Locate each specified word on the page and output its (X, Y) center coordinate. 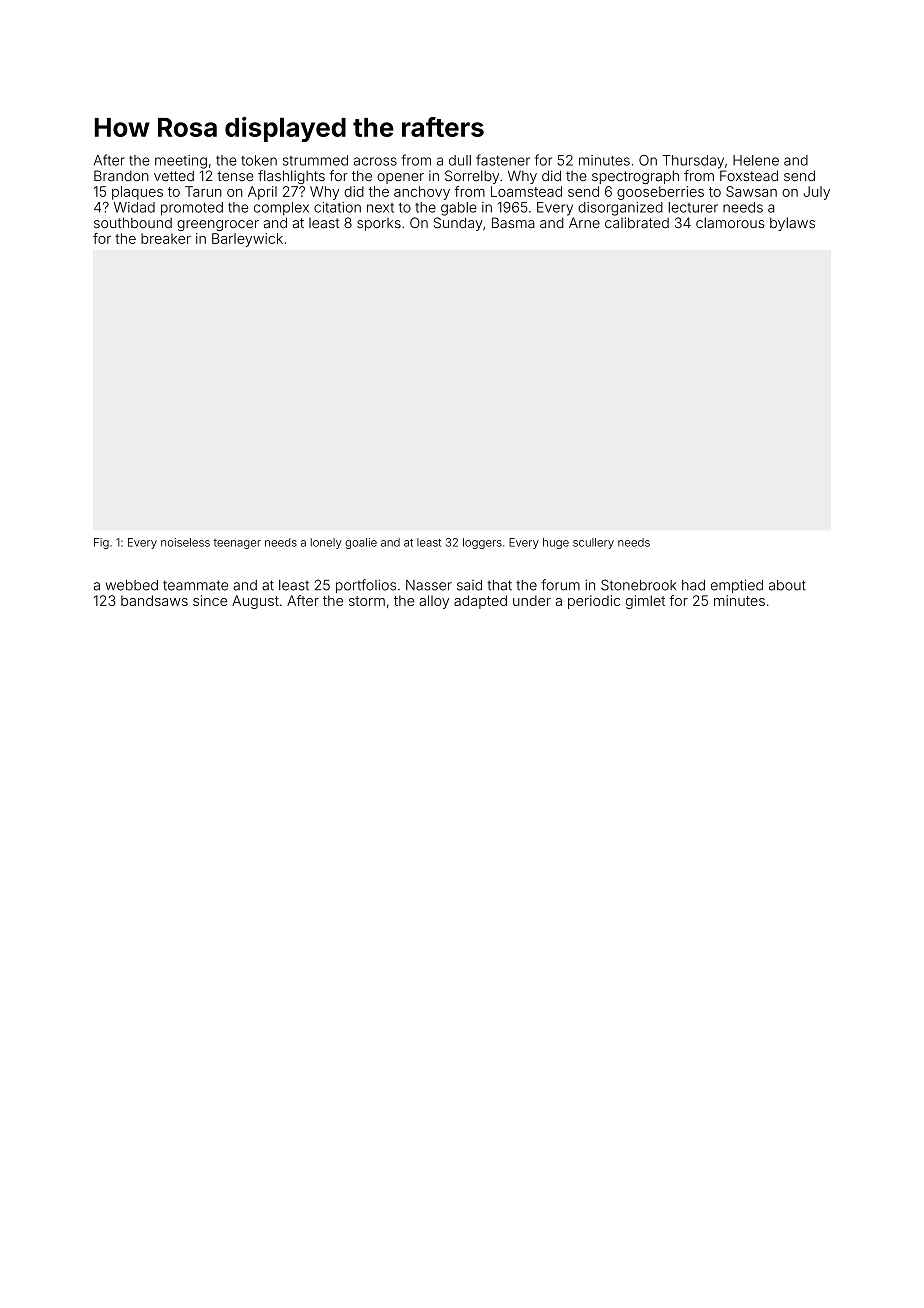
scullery (593, 543)
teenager (237, 544)
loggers (482, 543)
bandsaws (154, 600)
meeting (181, 162)
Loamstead (526, 191)
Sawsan (751, 191)
